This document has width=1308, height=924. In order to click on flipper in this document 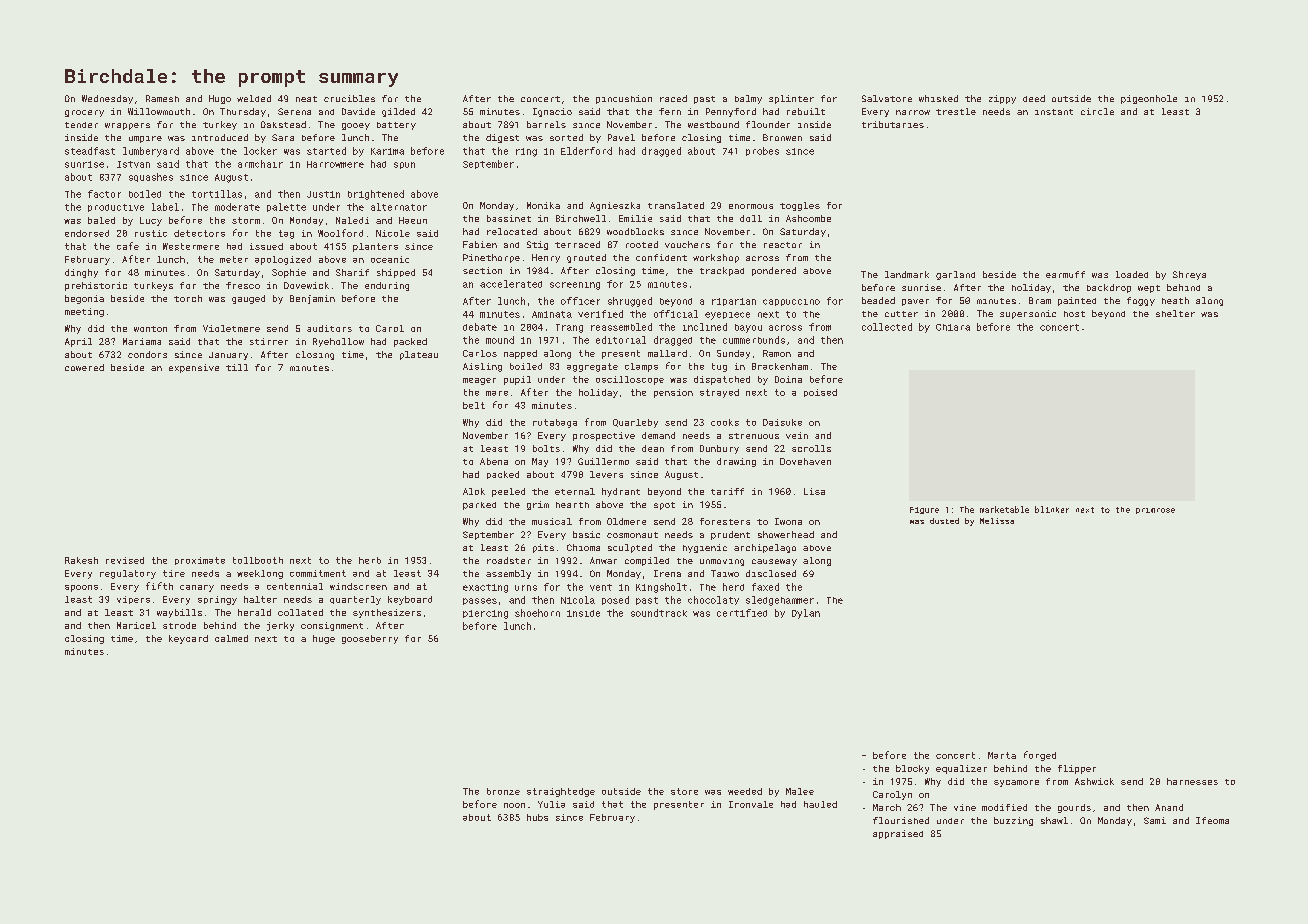, I will do `click(1077, 769)`.
